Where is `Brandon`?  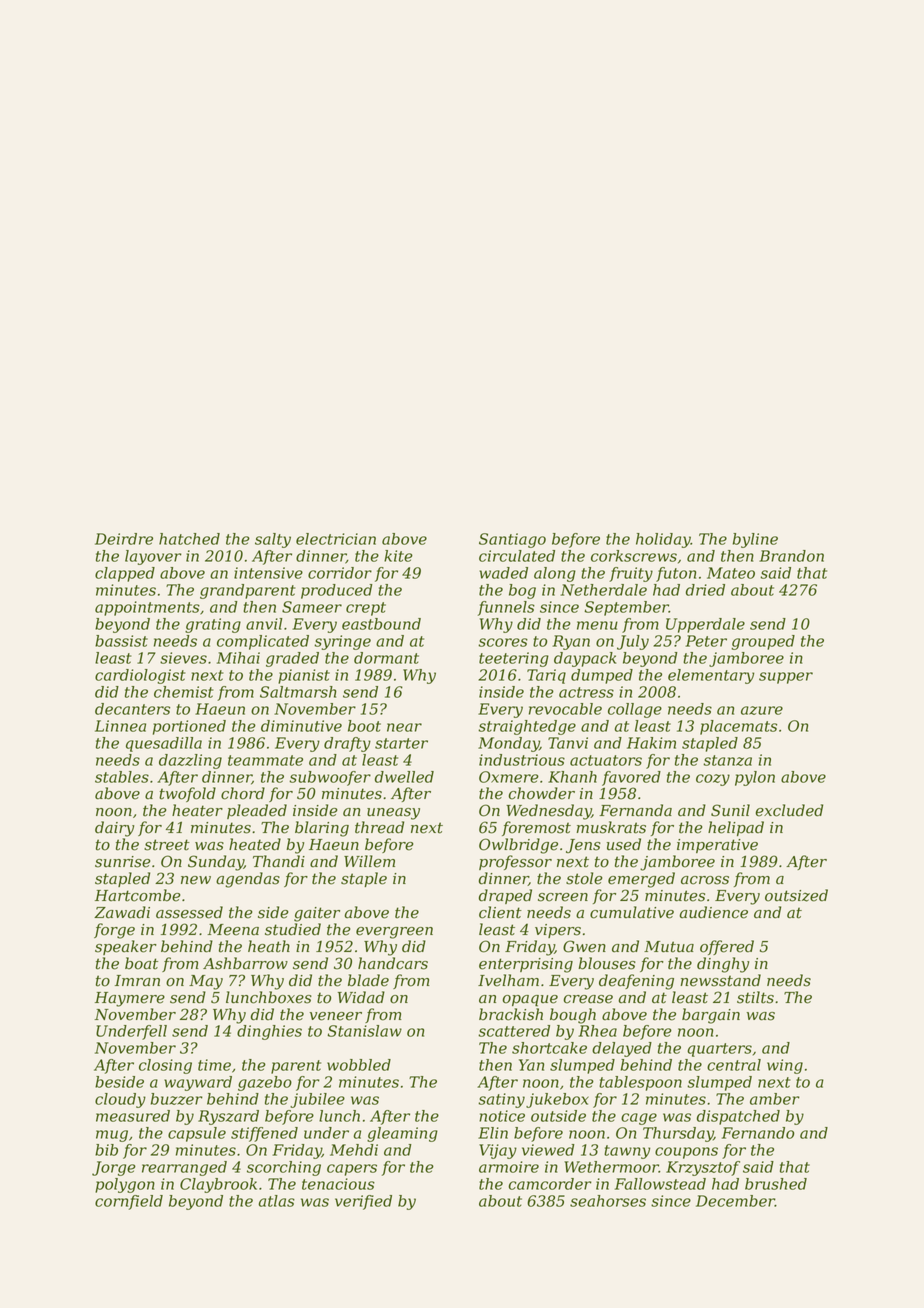
Brandon is located at coordinates (791, 556).
